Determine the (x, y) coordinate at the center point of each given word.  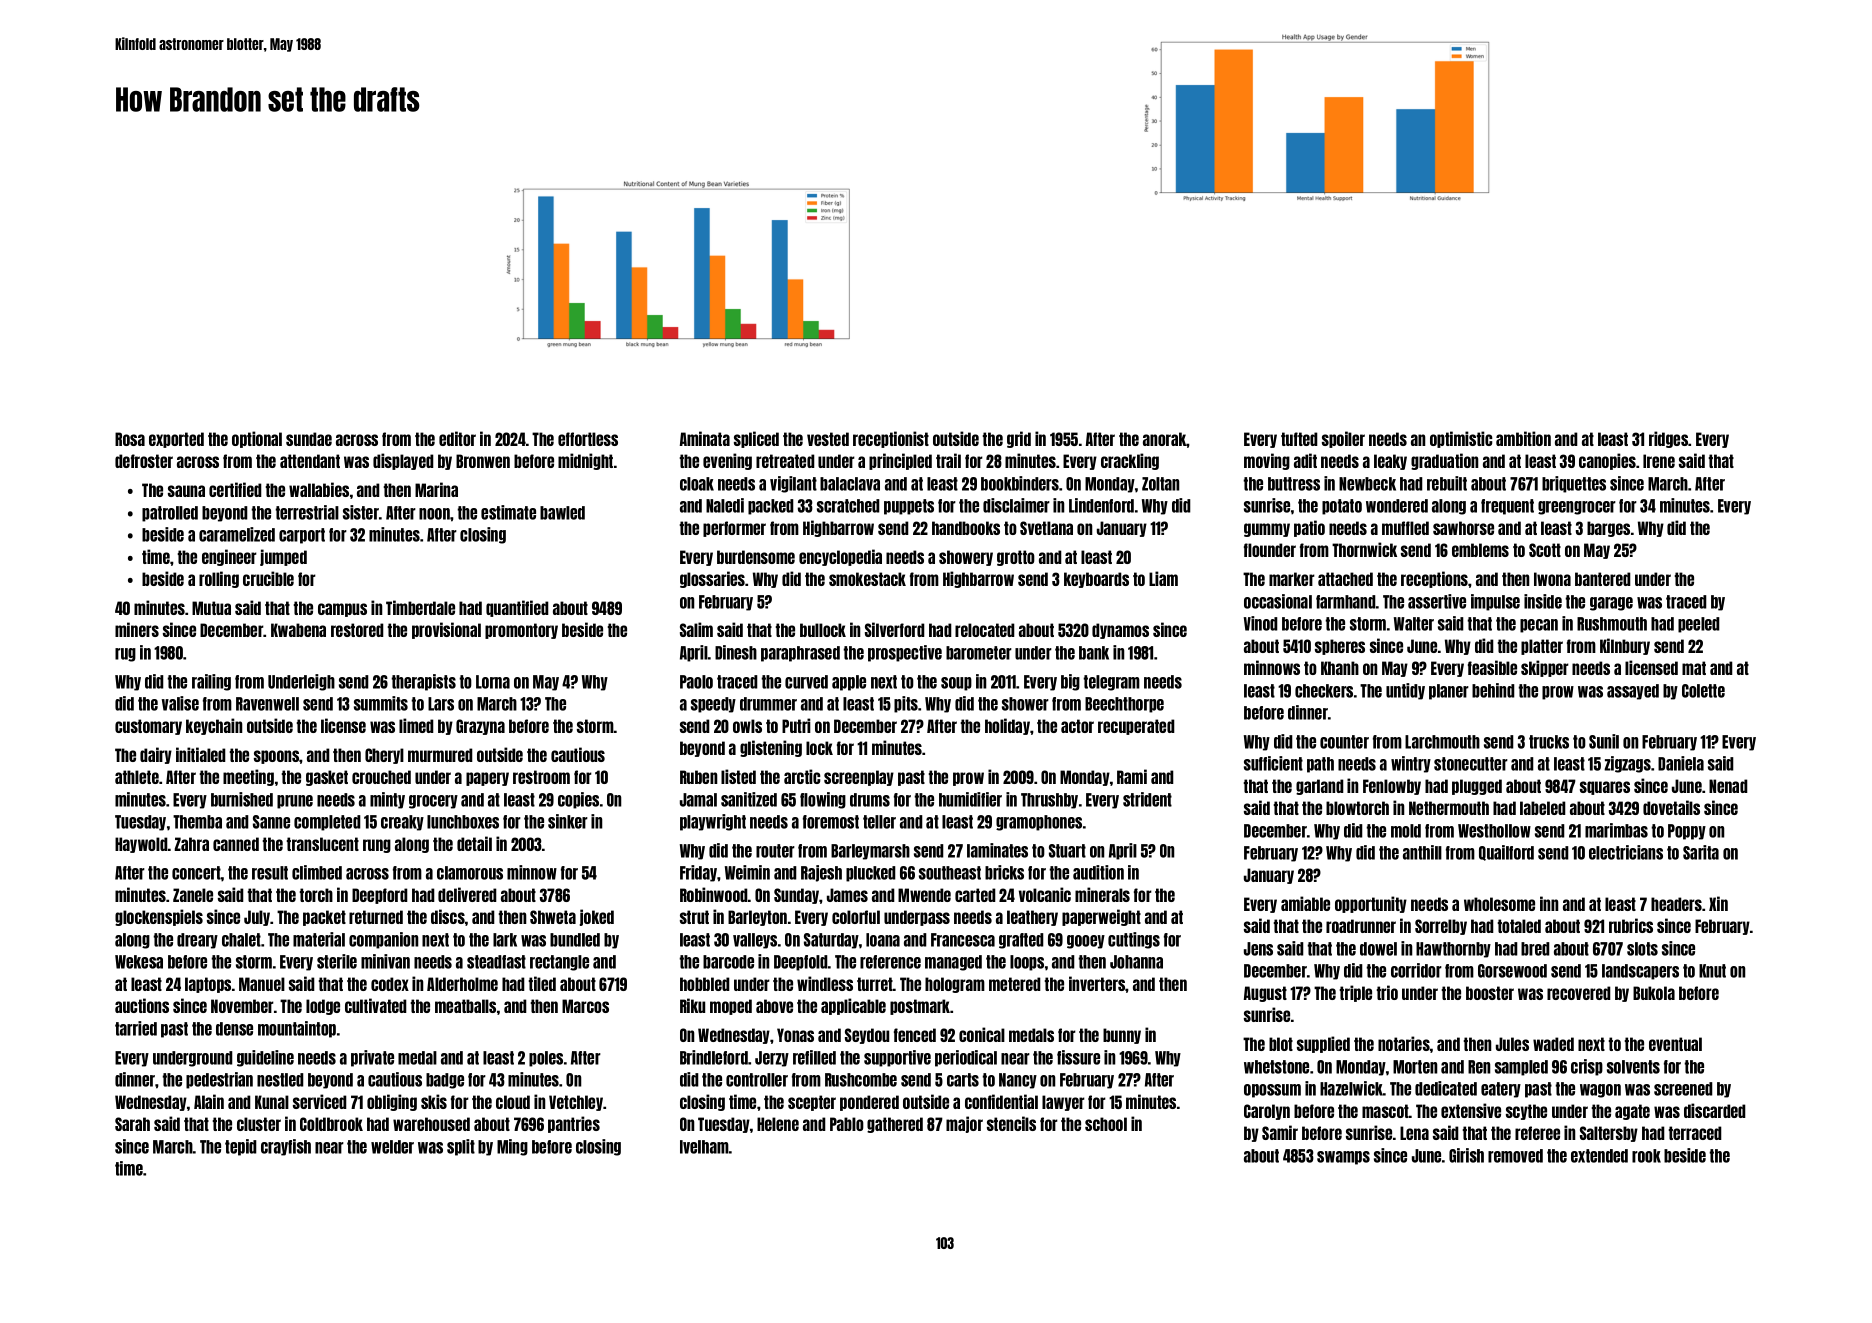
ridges (1669, 439)
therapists (423, 682)
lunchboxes (463, 822)
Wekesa (139, 962)
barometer (979, 653)
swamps (1343, 1158)
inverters (1097, 983)
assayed (1633, 692)
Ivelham (704, 1147)
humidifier (970, 799)
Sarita (1701, 852)
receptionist (891, 439)
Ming (512, 1147)
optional (257, 439)
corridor (1416, 970)
